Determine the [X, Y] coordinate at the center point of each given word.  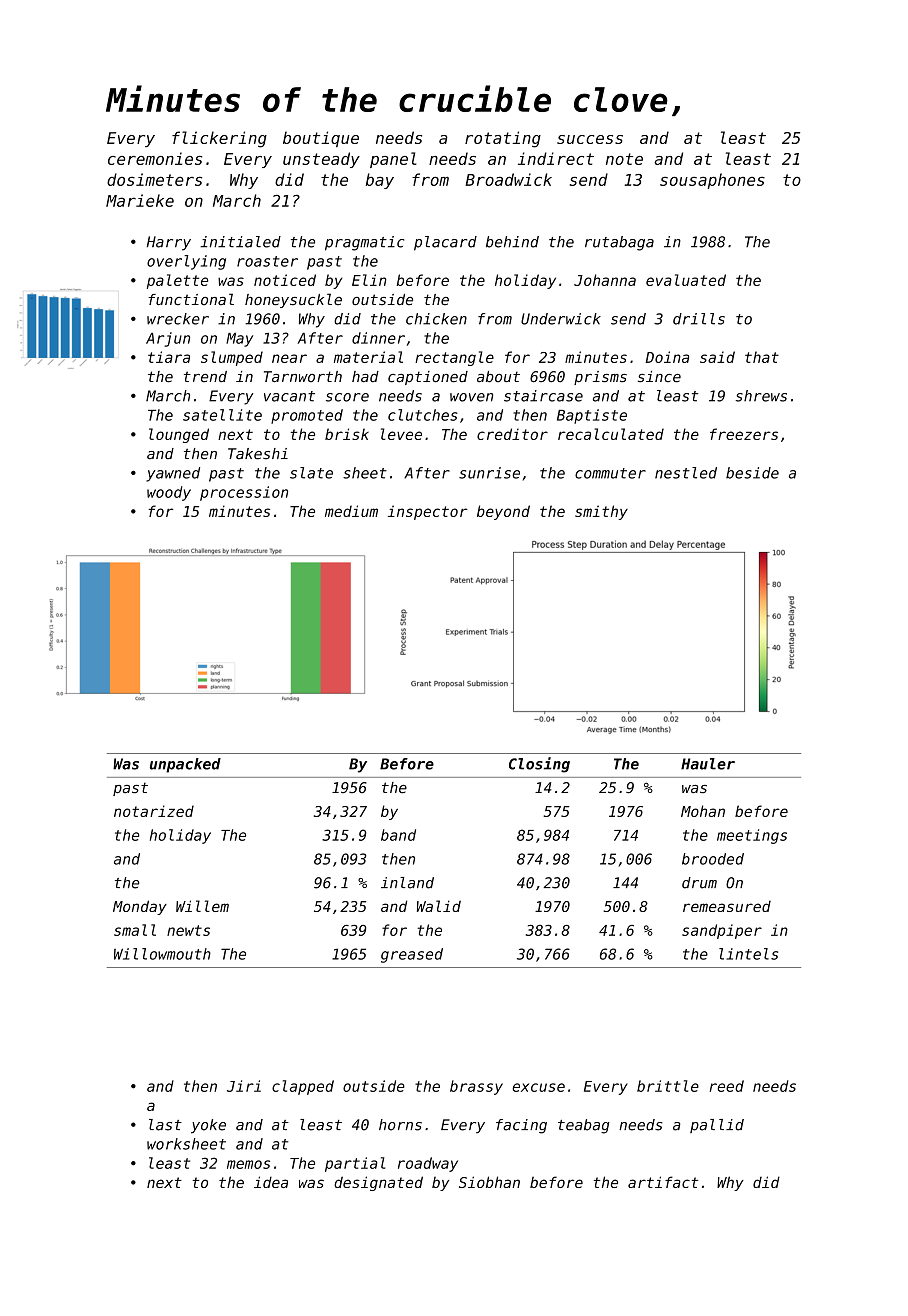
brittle [668, 1086]
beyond [503, 512]
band [398, 835]
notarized [154, 811]
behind [512, 242]
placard [445, 243]
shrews [761, 396]
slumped [232, 358]
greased [412, 955]
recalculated [611, 434]
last [165, 1125]
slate [311, 473]
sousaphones [712, 181]
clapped [303, 1087]
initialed [241, 242]
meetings [752, 836]
